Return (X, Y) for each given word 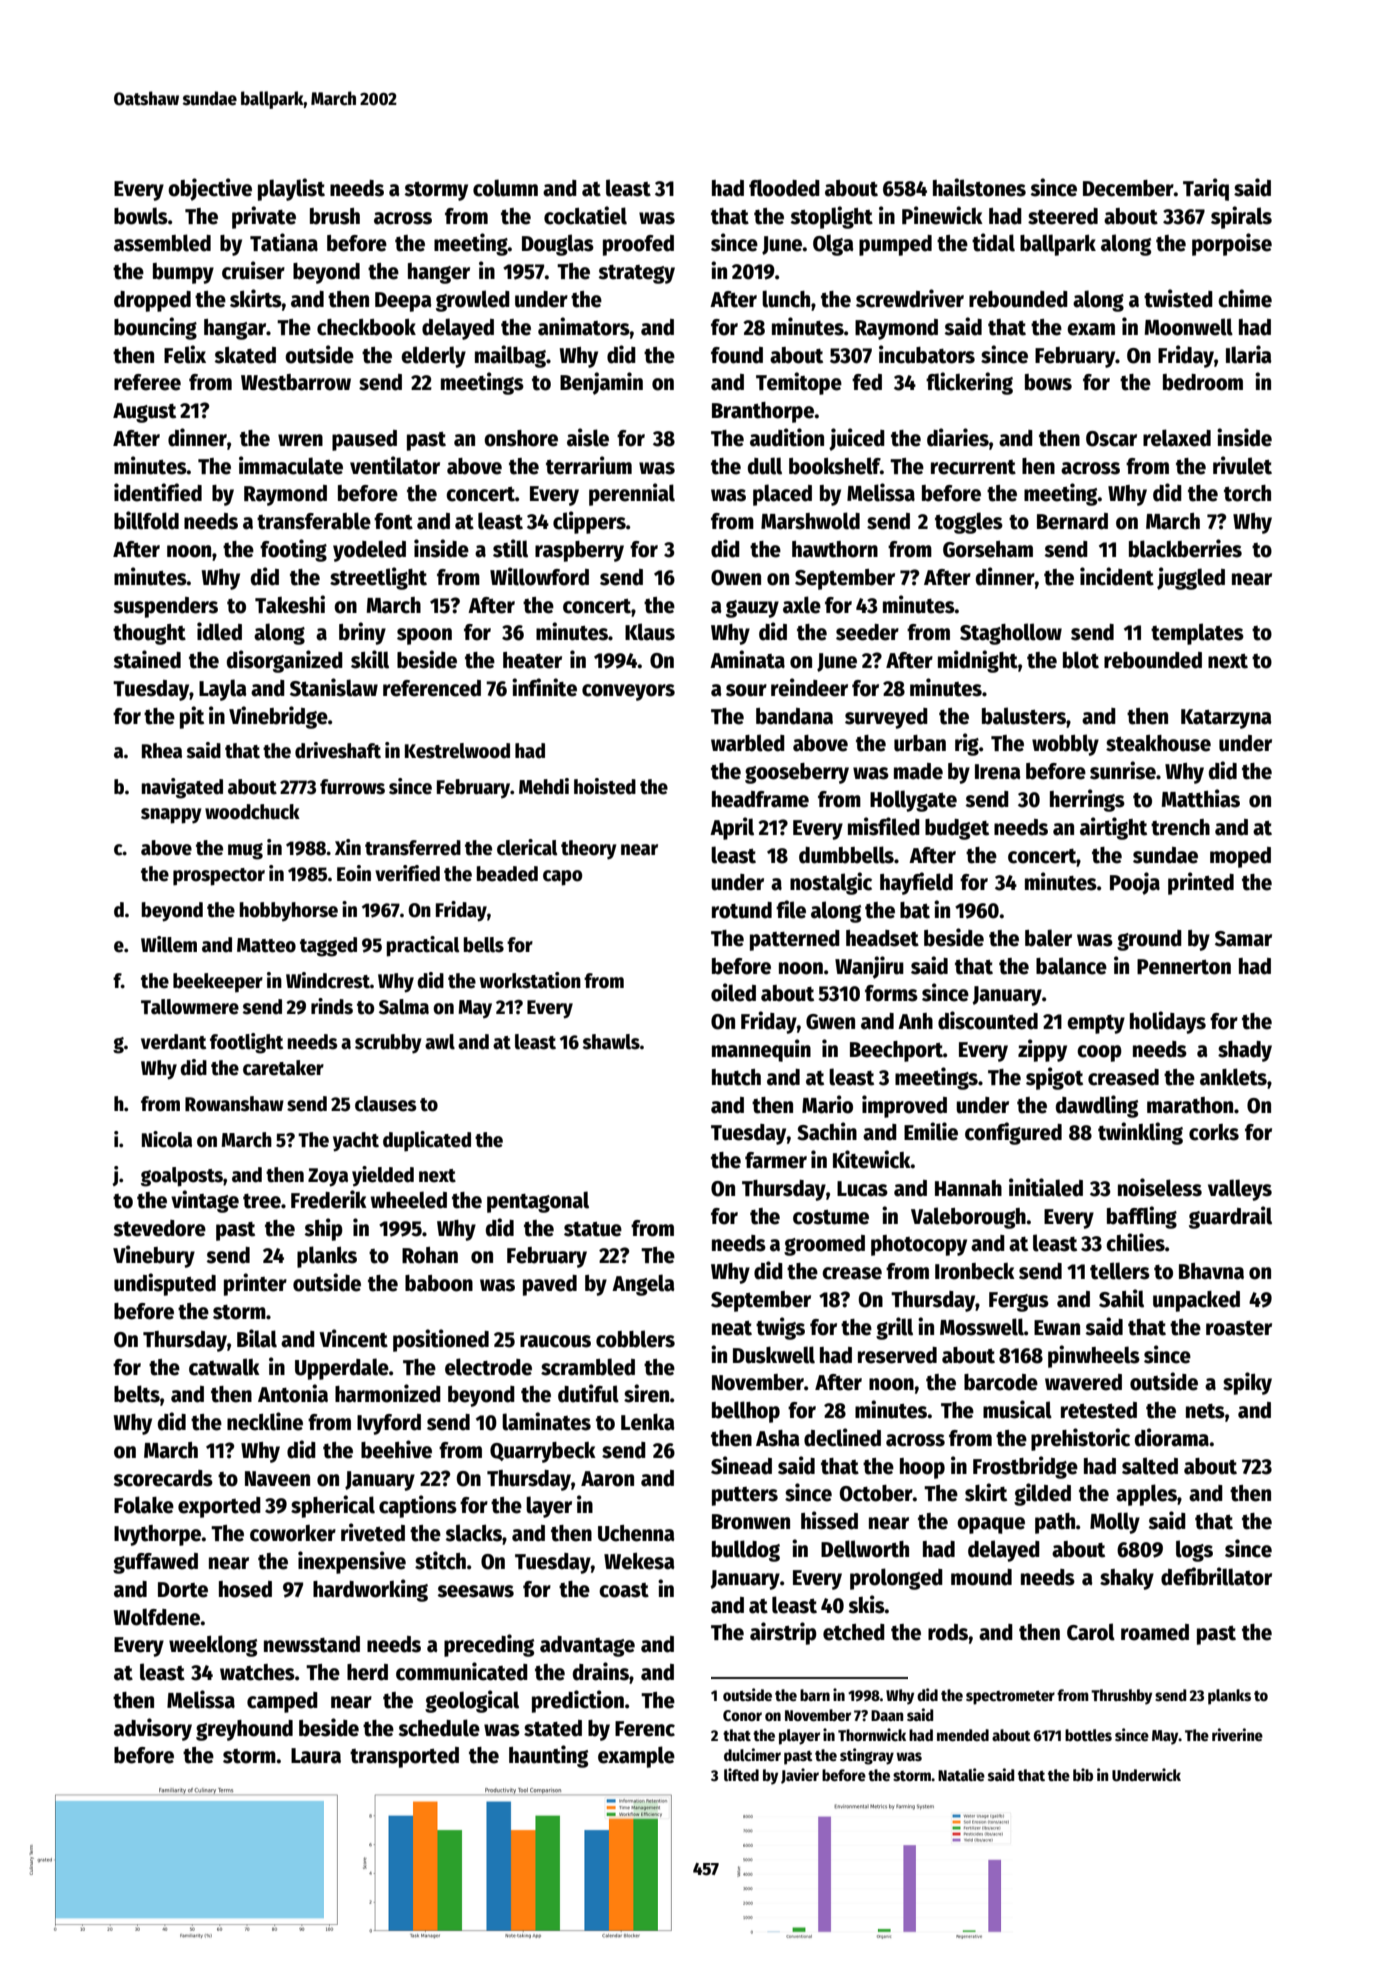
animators (584, 326)
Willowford (539, 576)
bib (1083, 1774)
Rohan (430, 1255)
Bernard (1072, 521)
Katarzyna (1226, 719)
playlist (291, 189)
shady (1245, 1051)
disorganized (285, 661)
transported (404, 1757)
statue (593, 1229)
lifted (741, 1774)
